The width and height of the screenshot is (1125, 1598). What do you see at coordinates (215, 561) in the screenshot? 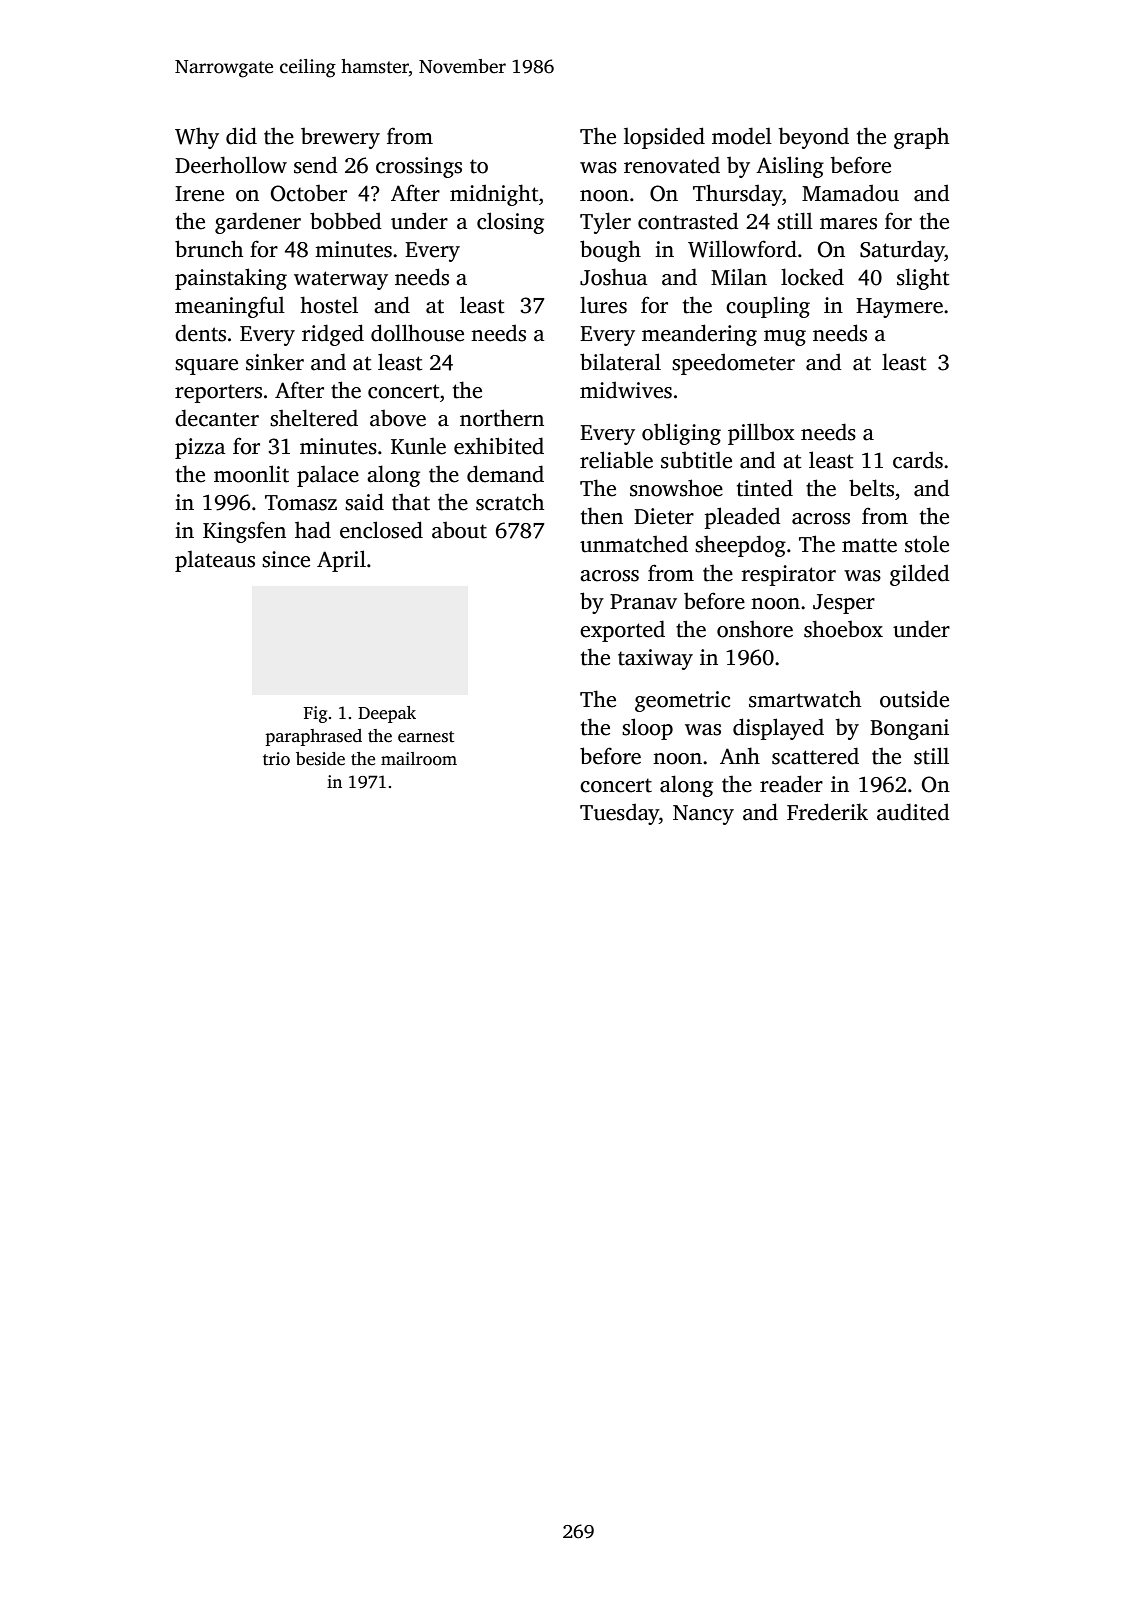
I see `plateaus` at bounding box center [215, 561].
